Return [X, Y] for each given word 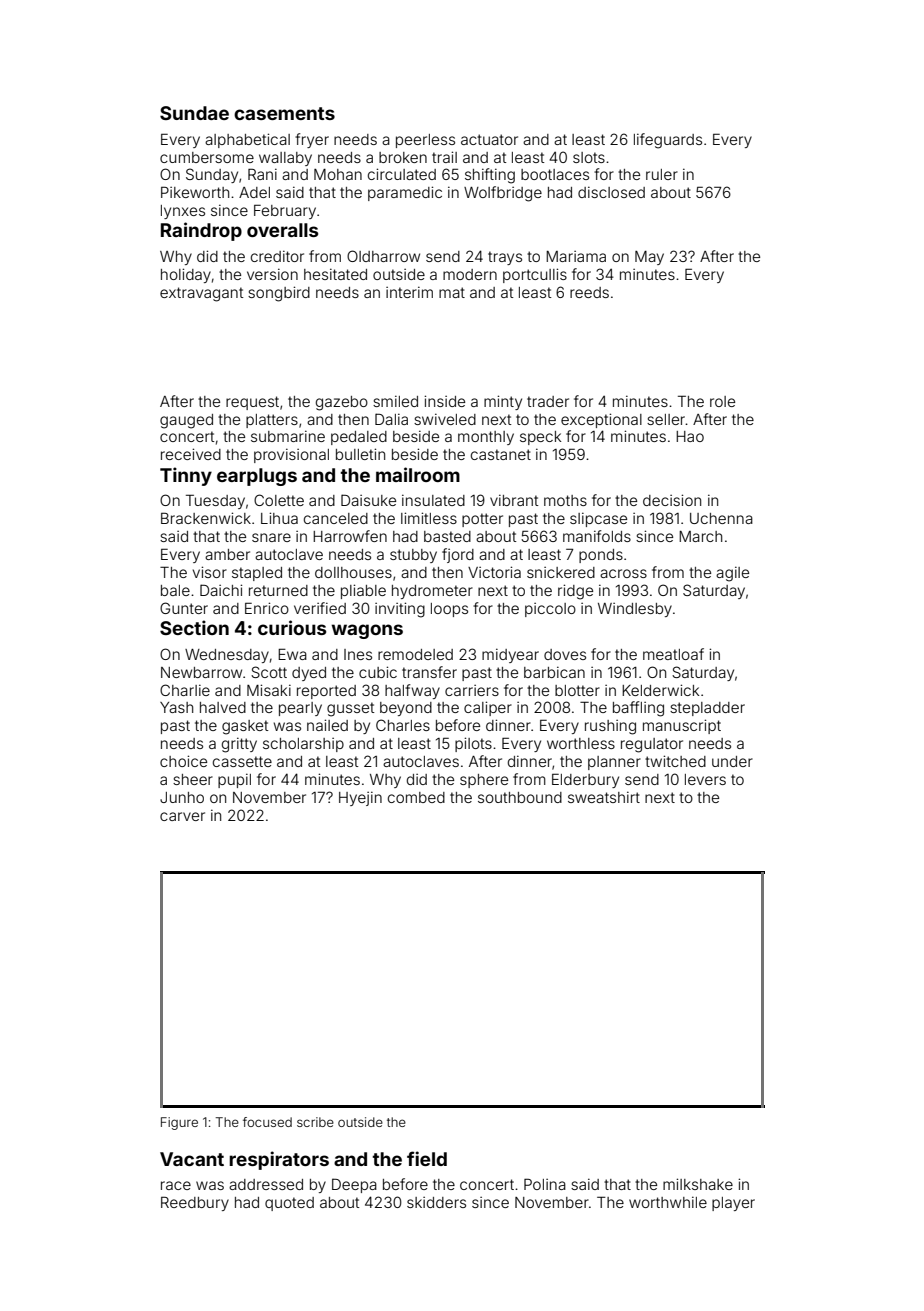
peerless [425, 141]
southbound [520, 797]
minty [503, 402]
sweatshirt [604, 797]
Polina [545, 1184]
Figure [179, 1123]
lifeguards [668, 141]
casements [284, 113]
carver [182, 816]
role [722, 401]
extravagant [201, 294]
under [732, 761]
